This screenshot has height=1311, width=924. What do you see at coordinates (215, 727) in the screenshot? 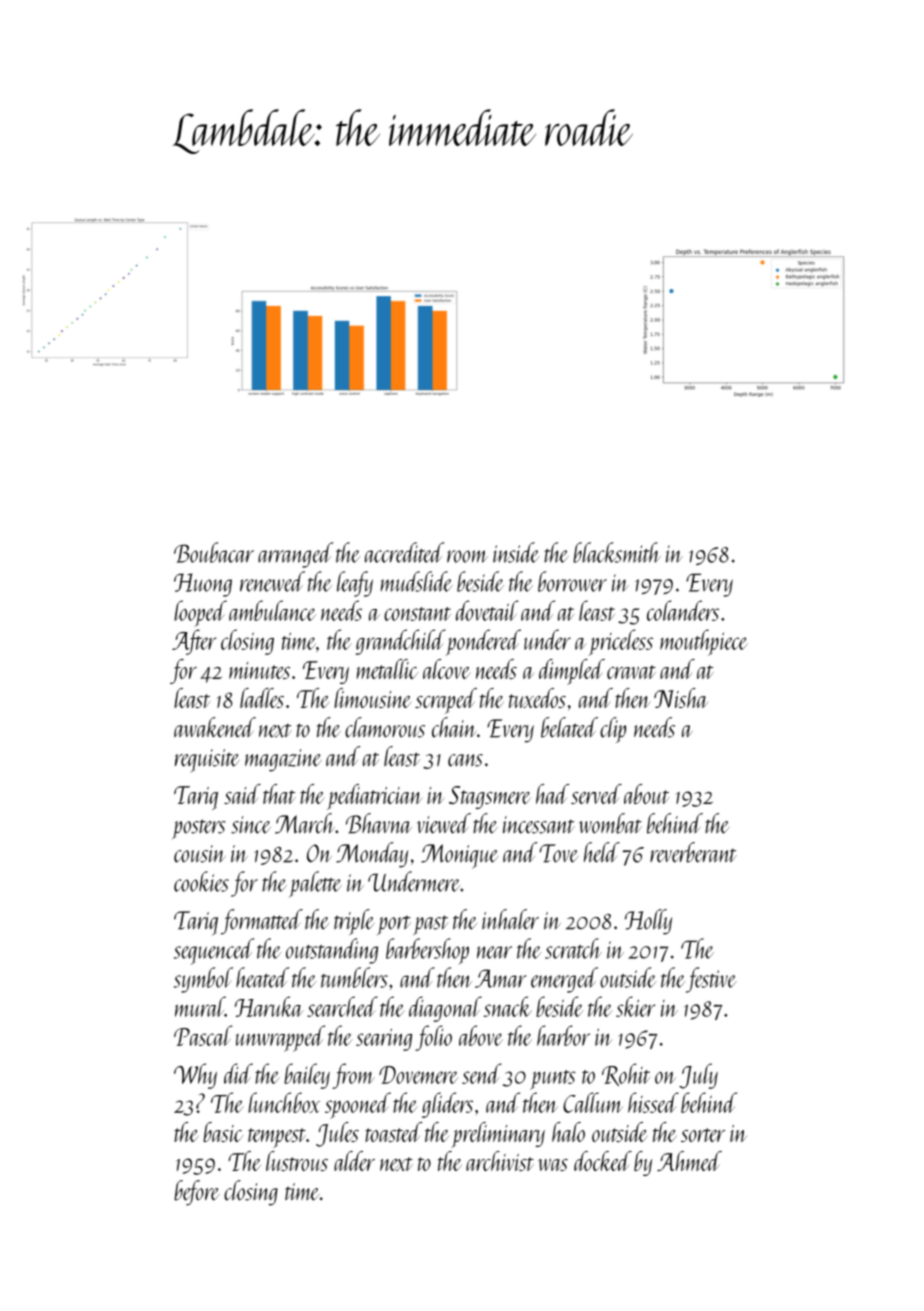
I see `awakened` at bounding box center [215, 727].
